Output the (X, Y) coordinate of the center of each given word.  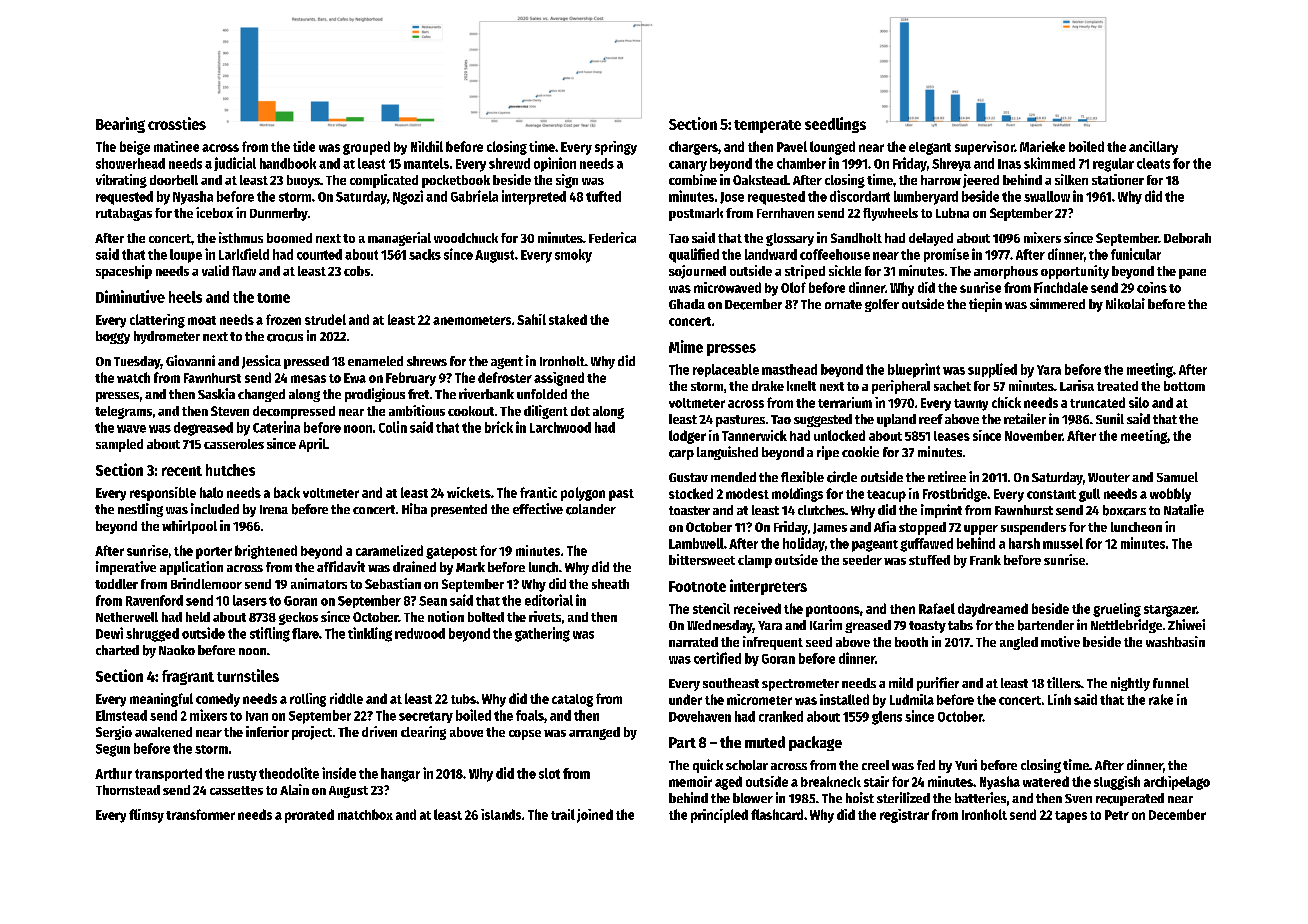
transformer (200, 814)
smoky (573, 256)
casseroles (234, 444)
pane (1192, 274)
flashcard (777, 814)
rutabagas (124, 214)
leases (952, 436)
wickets (469, 492)
